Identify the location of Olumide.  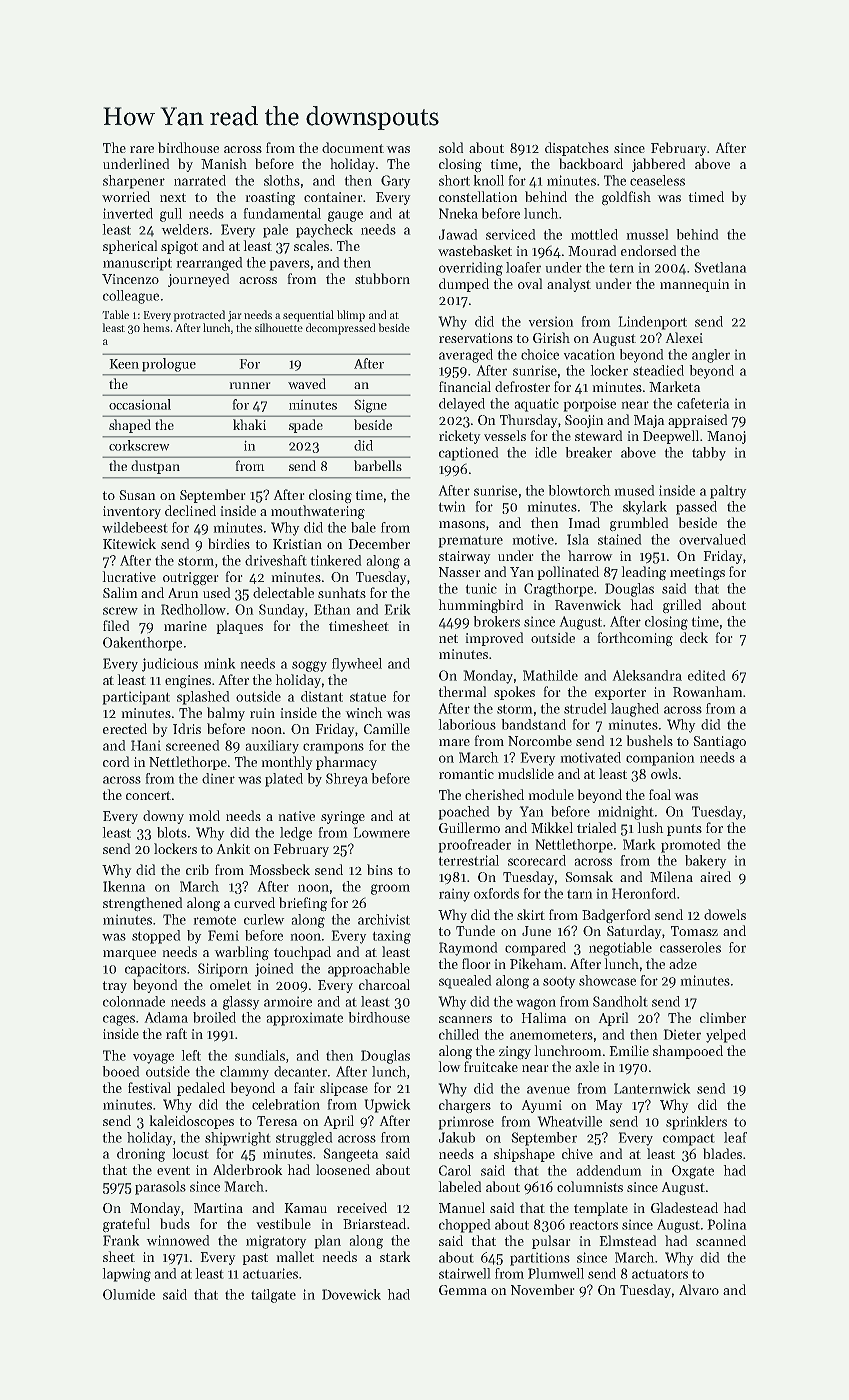
(129, 1294).
